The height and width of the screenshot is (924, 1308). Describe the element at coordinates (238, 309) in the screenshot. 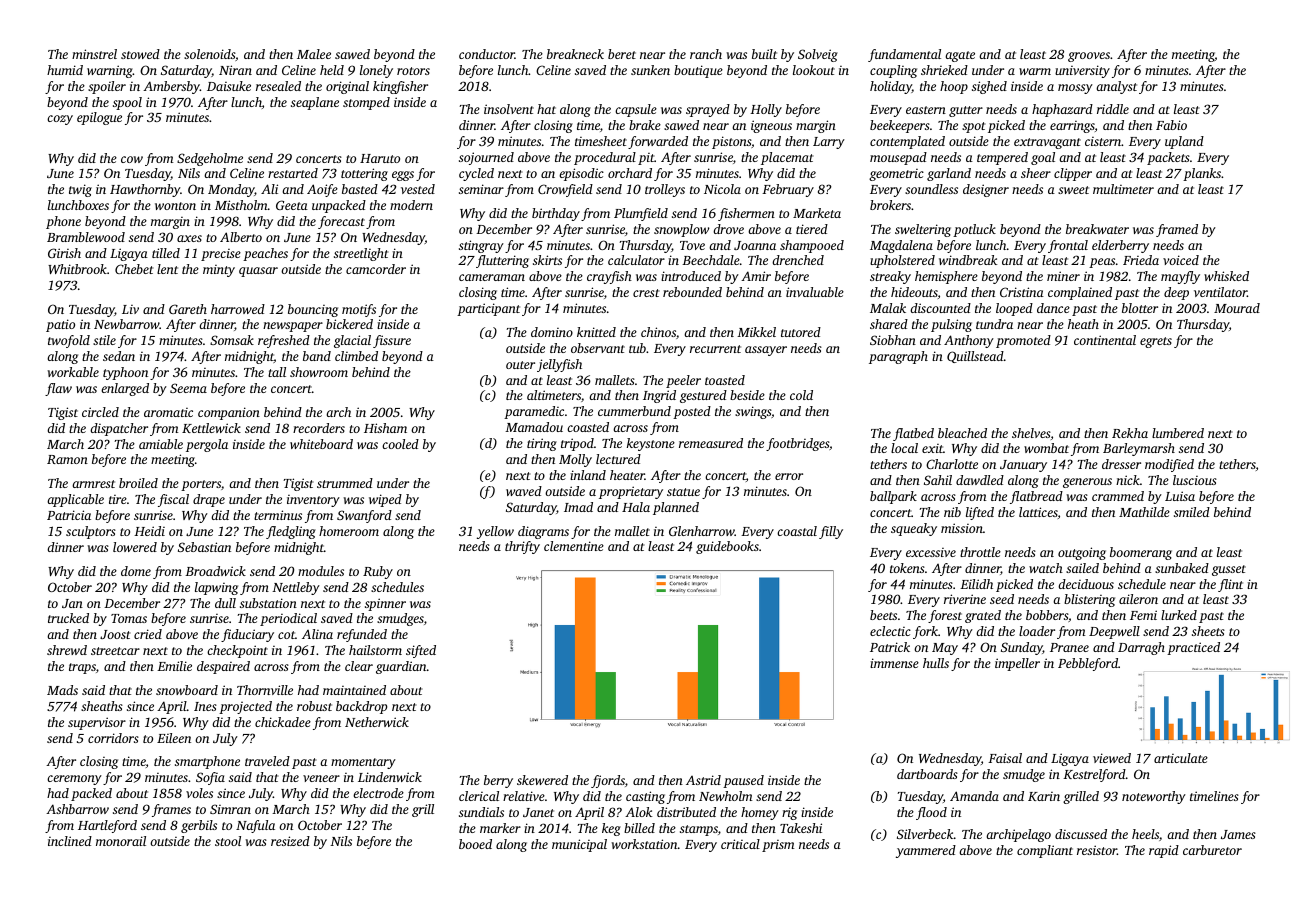

I see `harrowed` at that location.
